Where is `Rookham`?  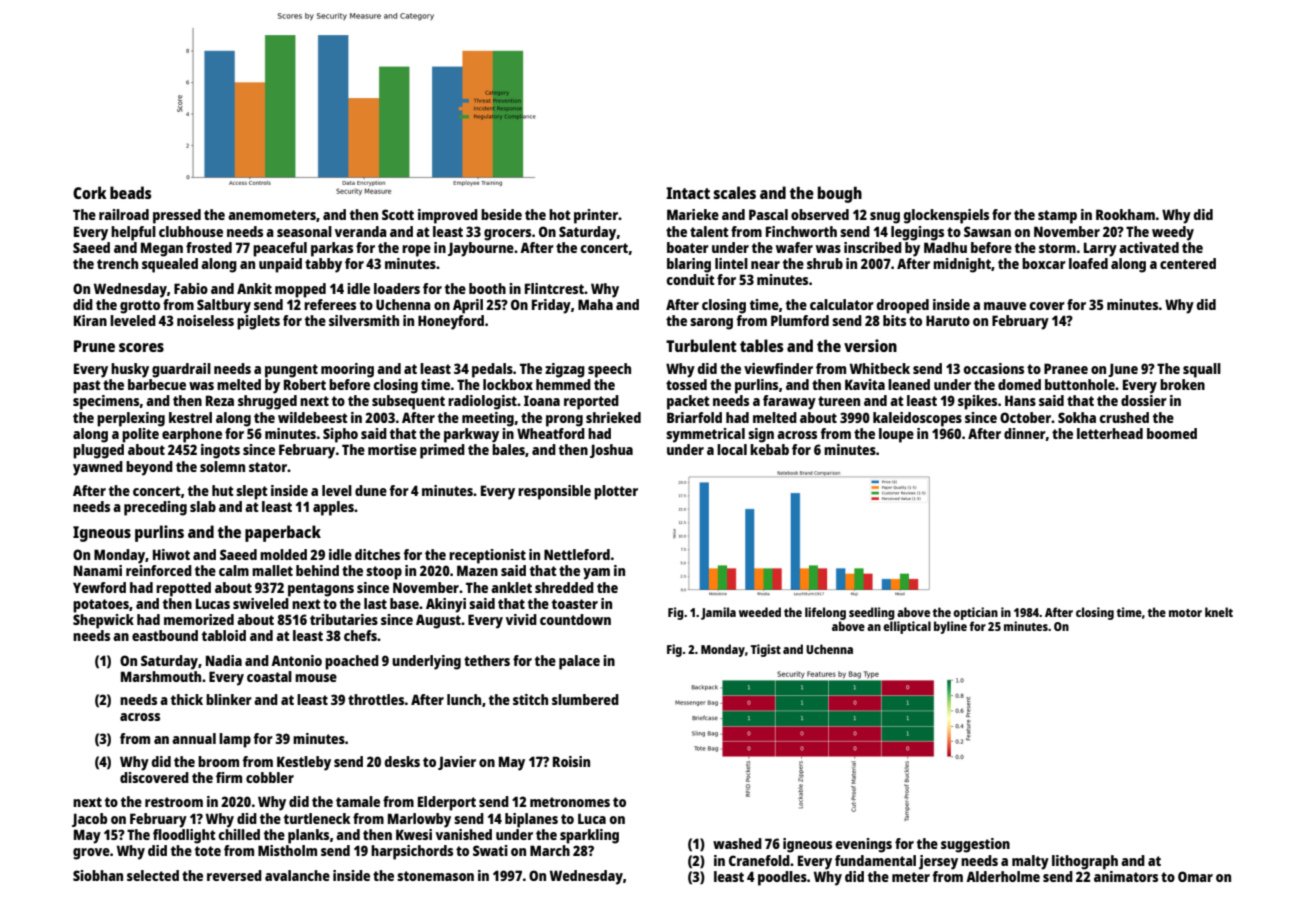
Rookham is located at coordinates (1125, 214).
